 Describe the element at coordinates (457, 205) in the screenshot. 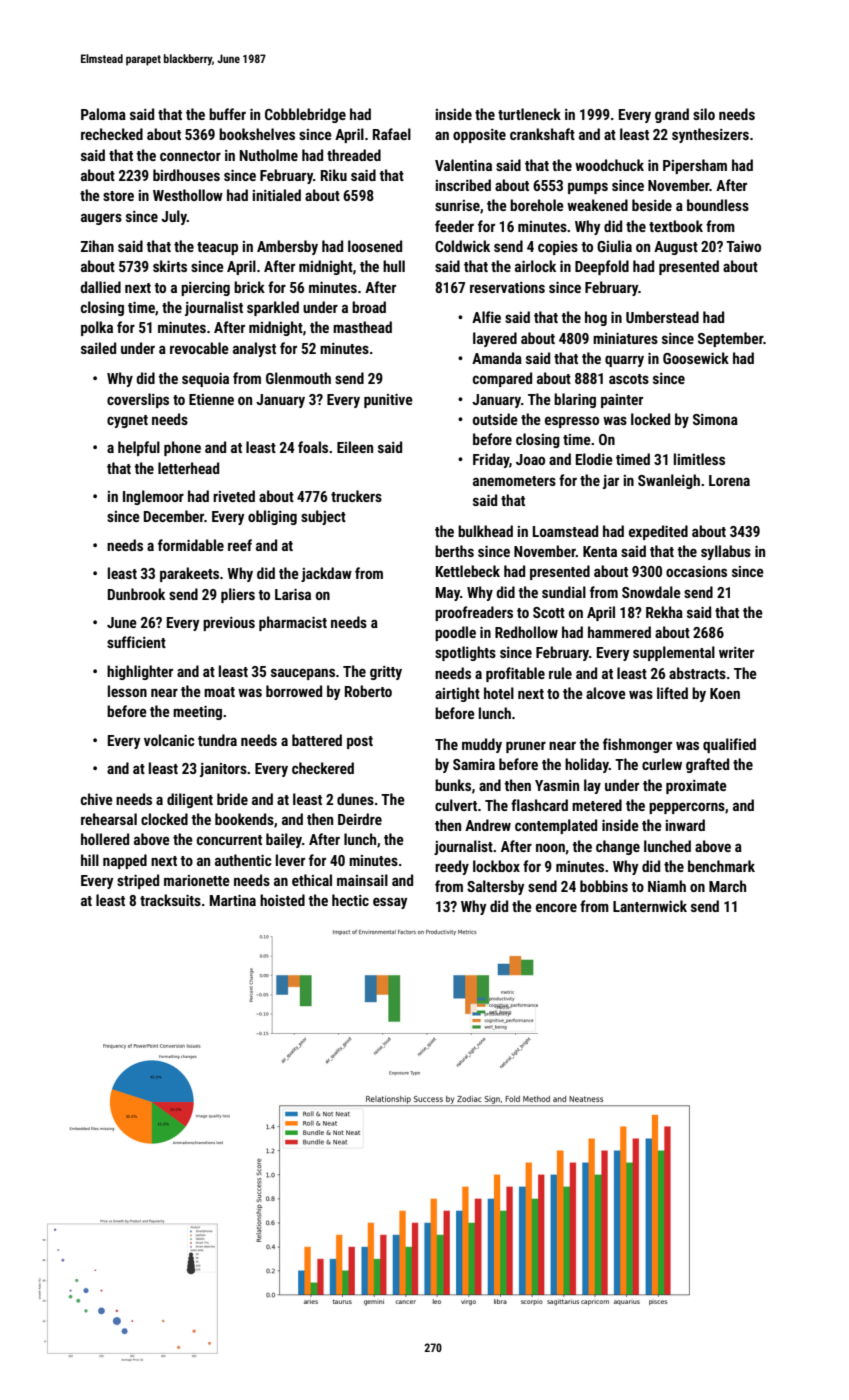

I see `sunrise` at that location.
